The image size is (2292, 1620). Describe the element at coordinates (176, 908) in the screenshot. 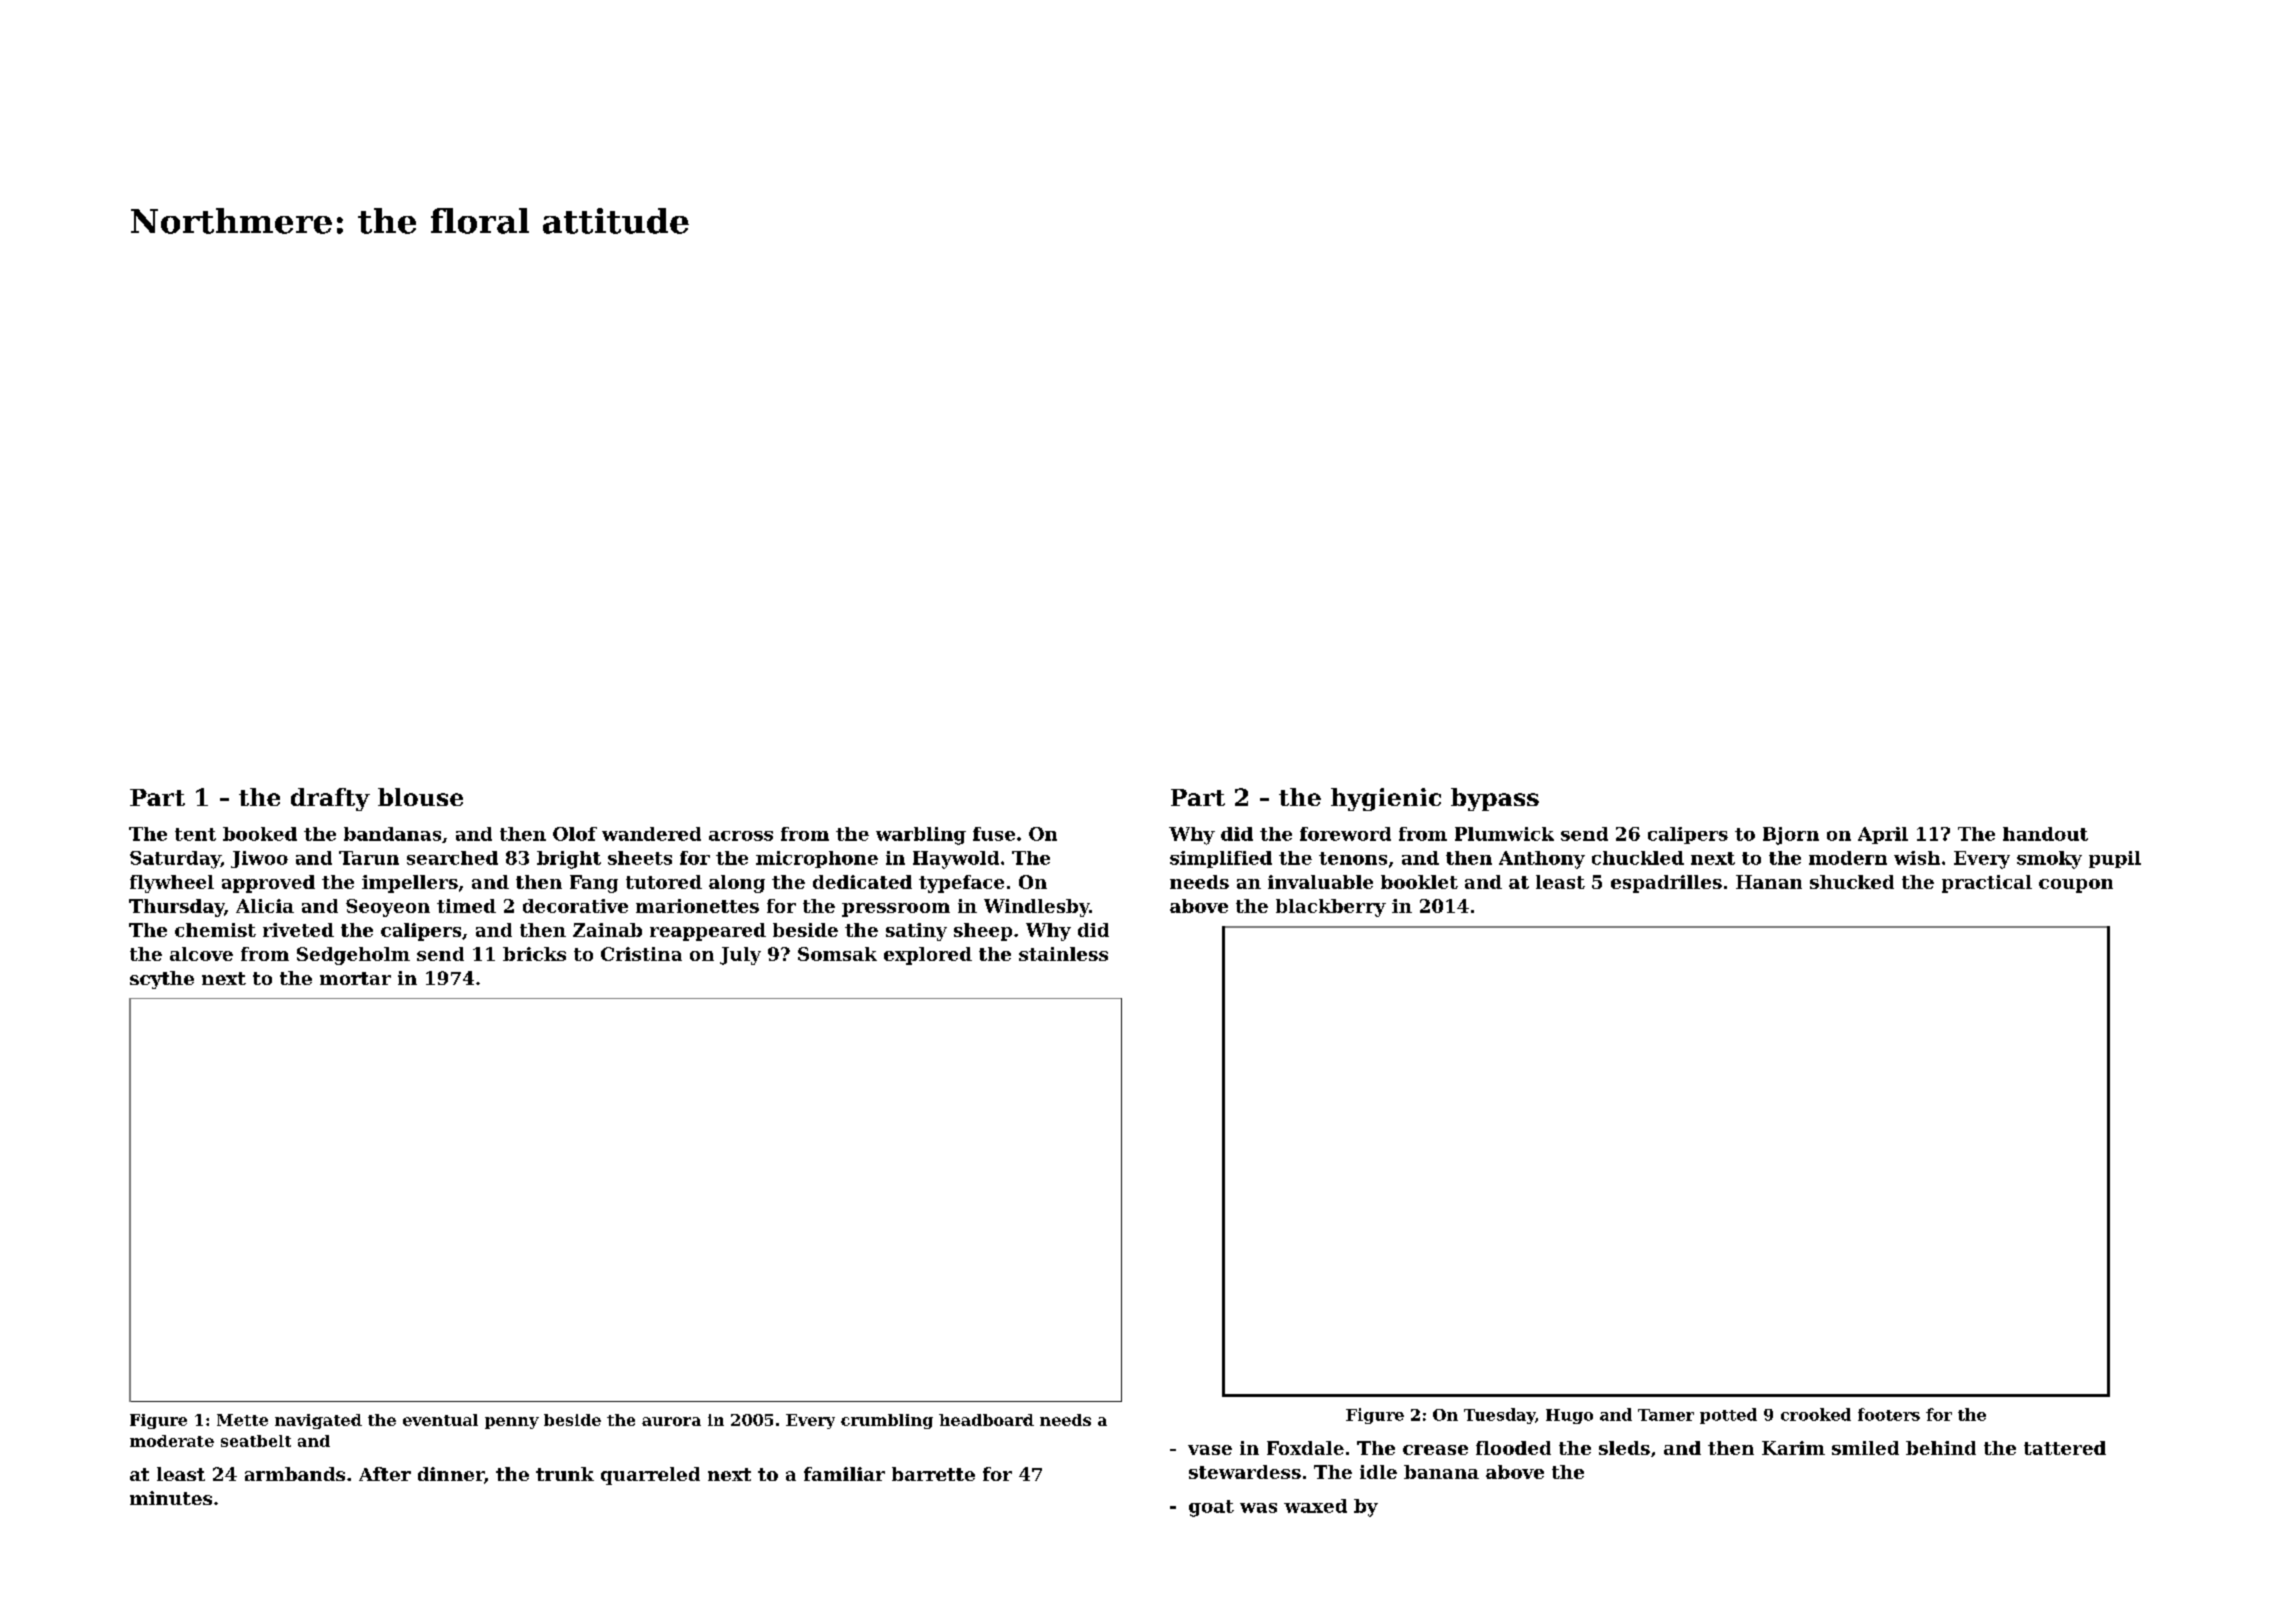

I see `Thursday` at that location.
